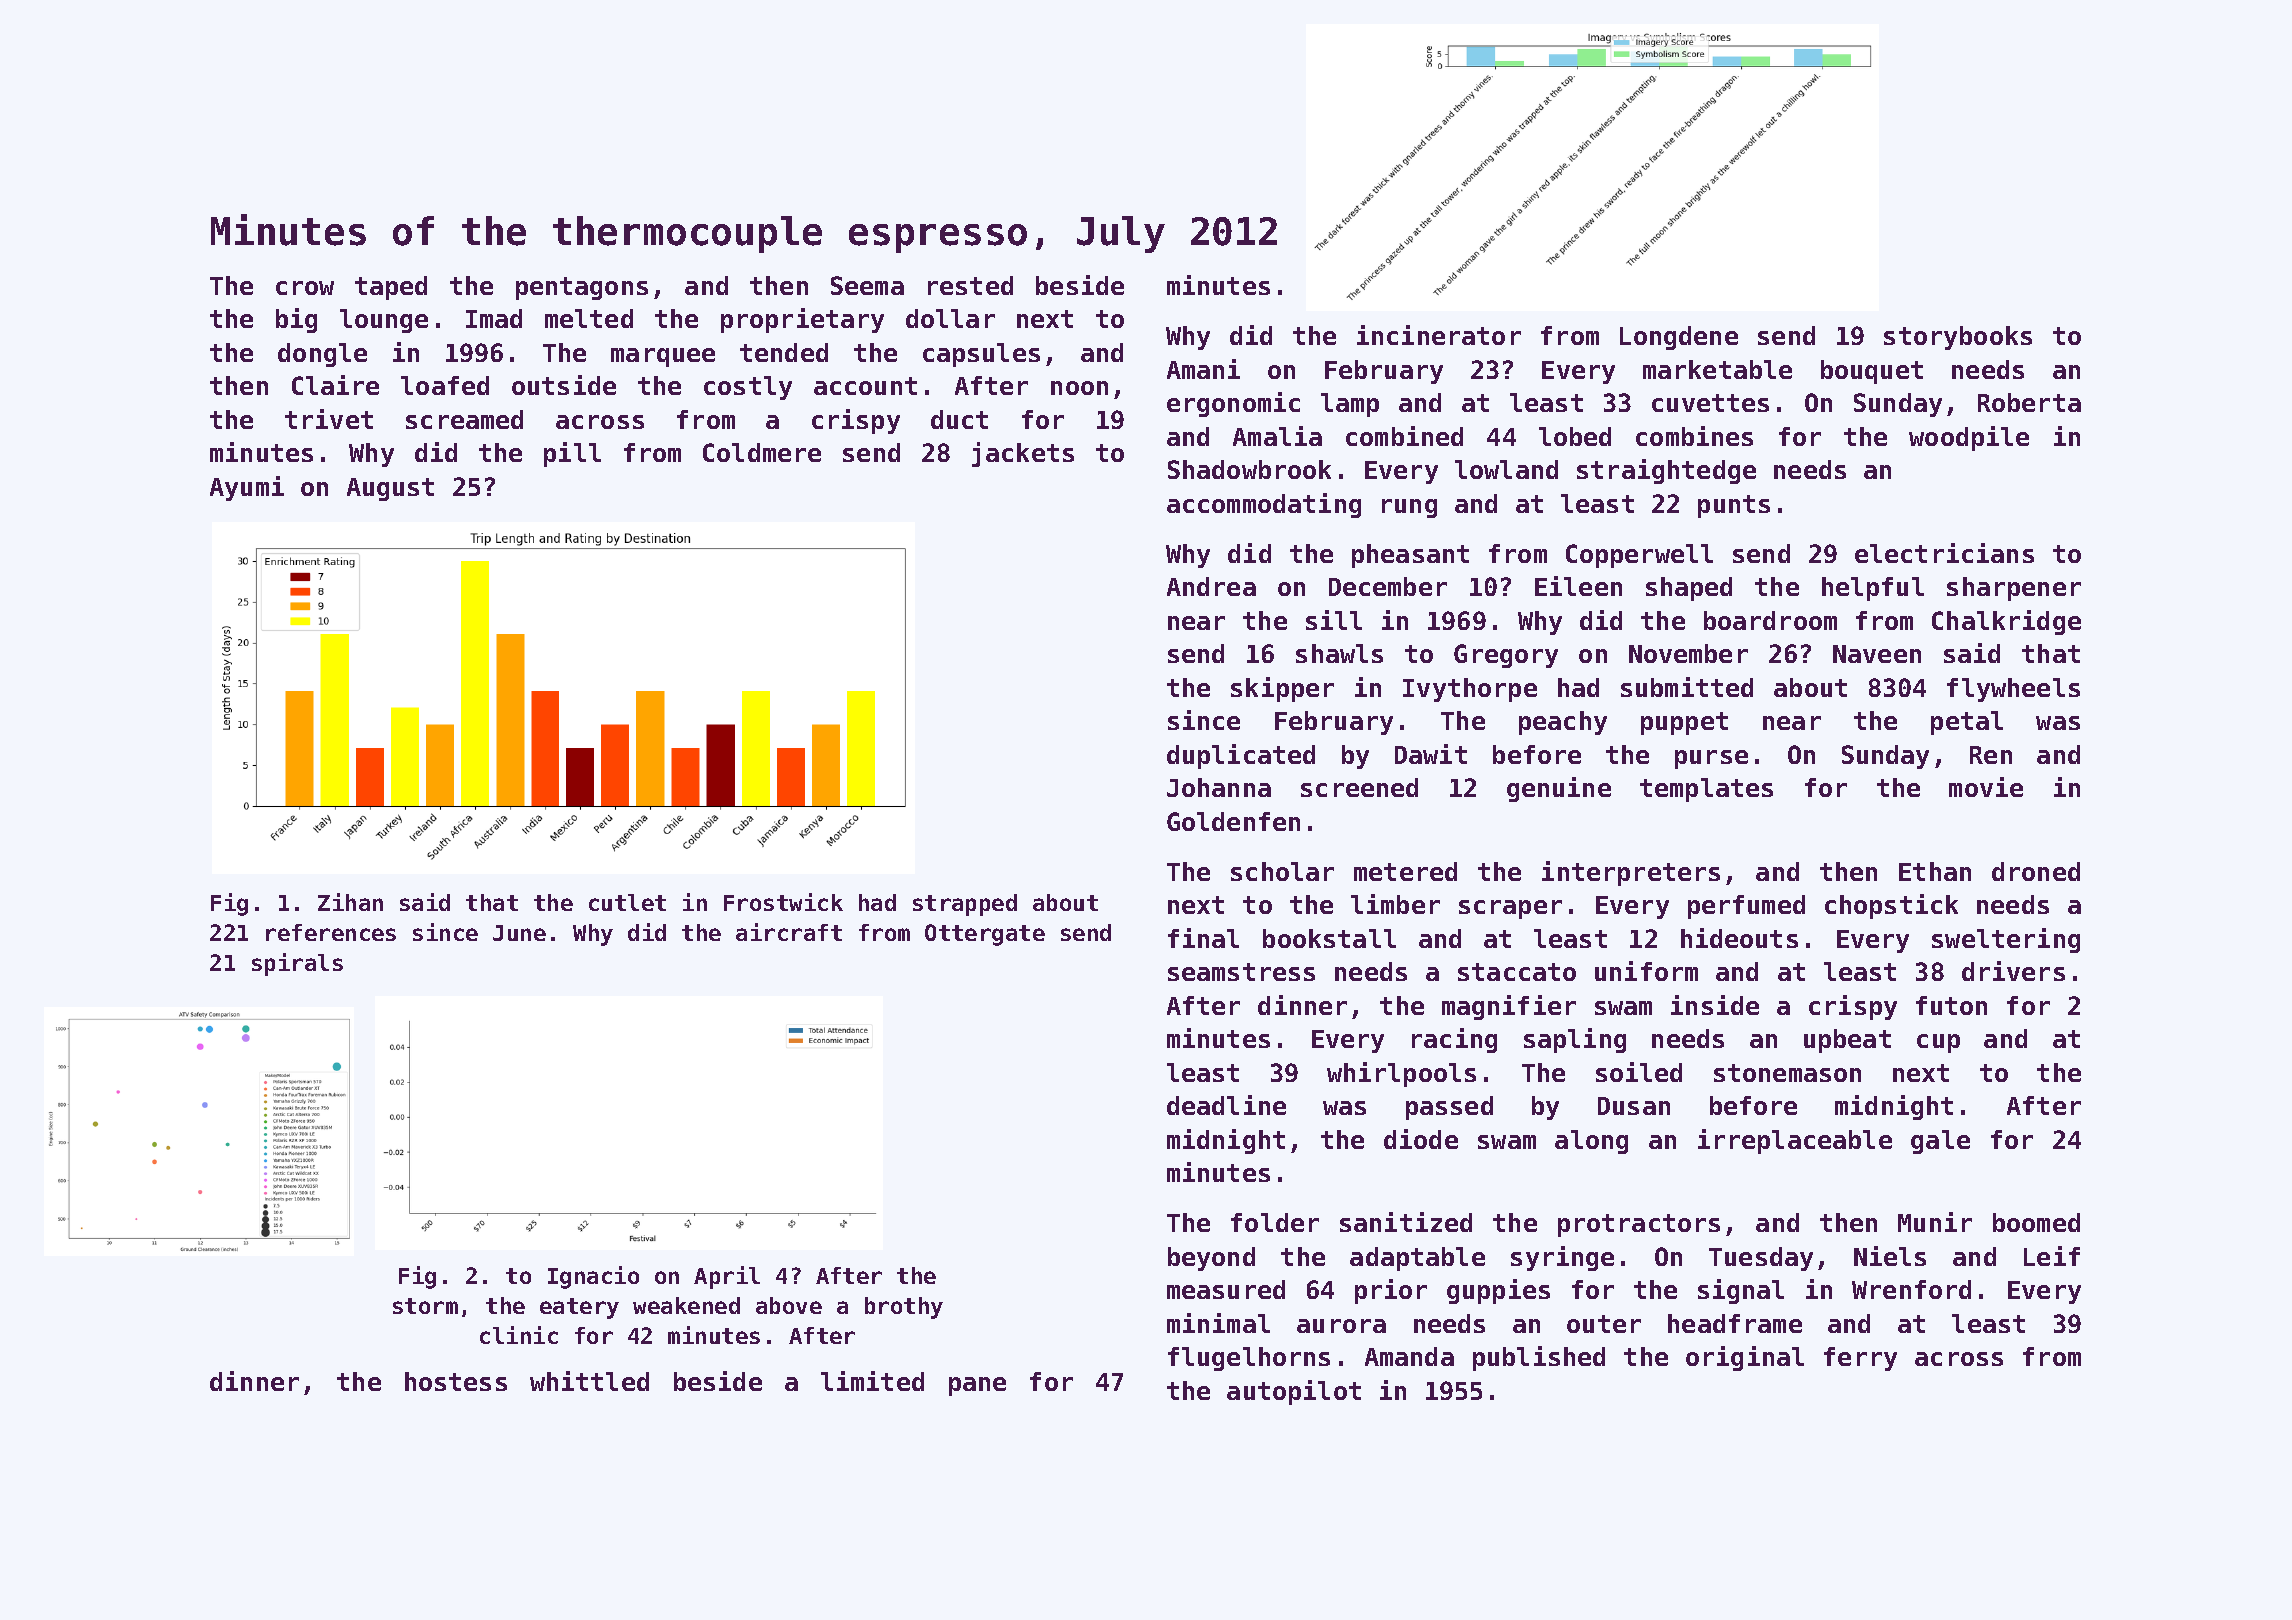 This screenshot has width=2292, height=1620. What do you see at coordinates (627, 902) in the screenshot?
I see `cutlet` at bounding box center [627, 902].
